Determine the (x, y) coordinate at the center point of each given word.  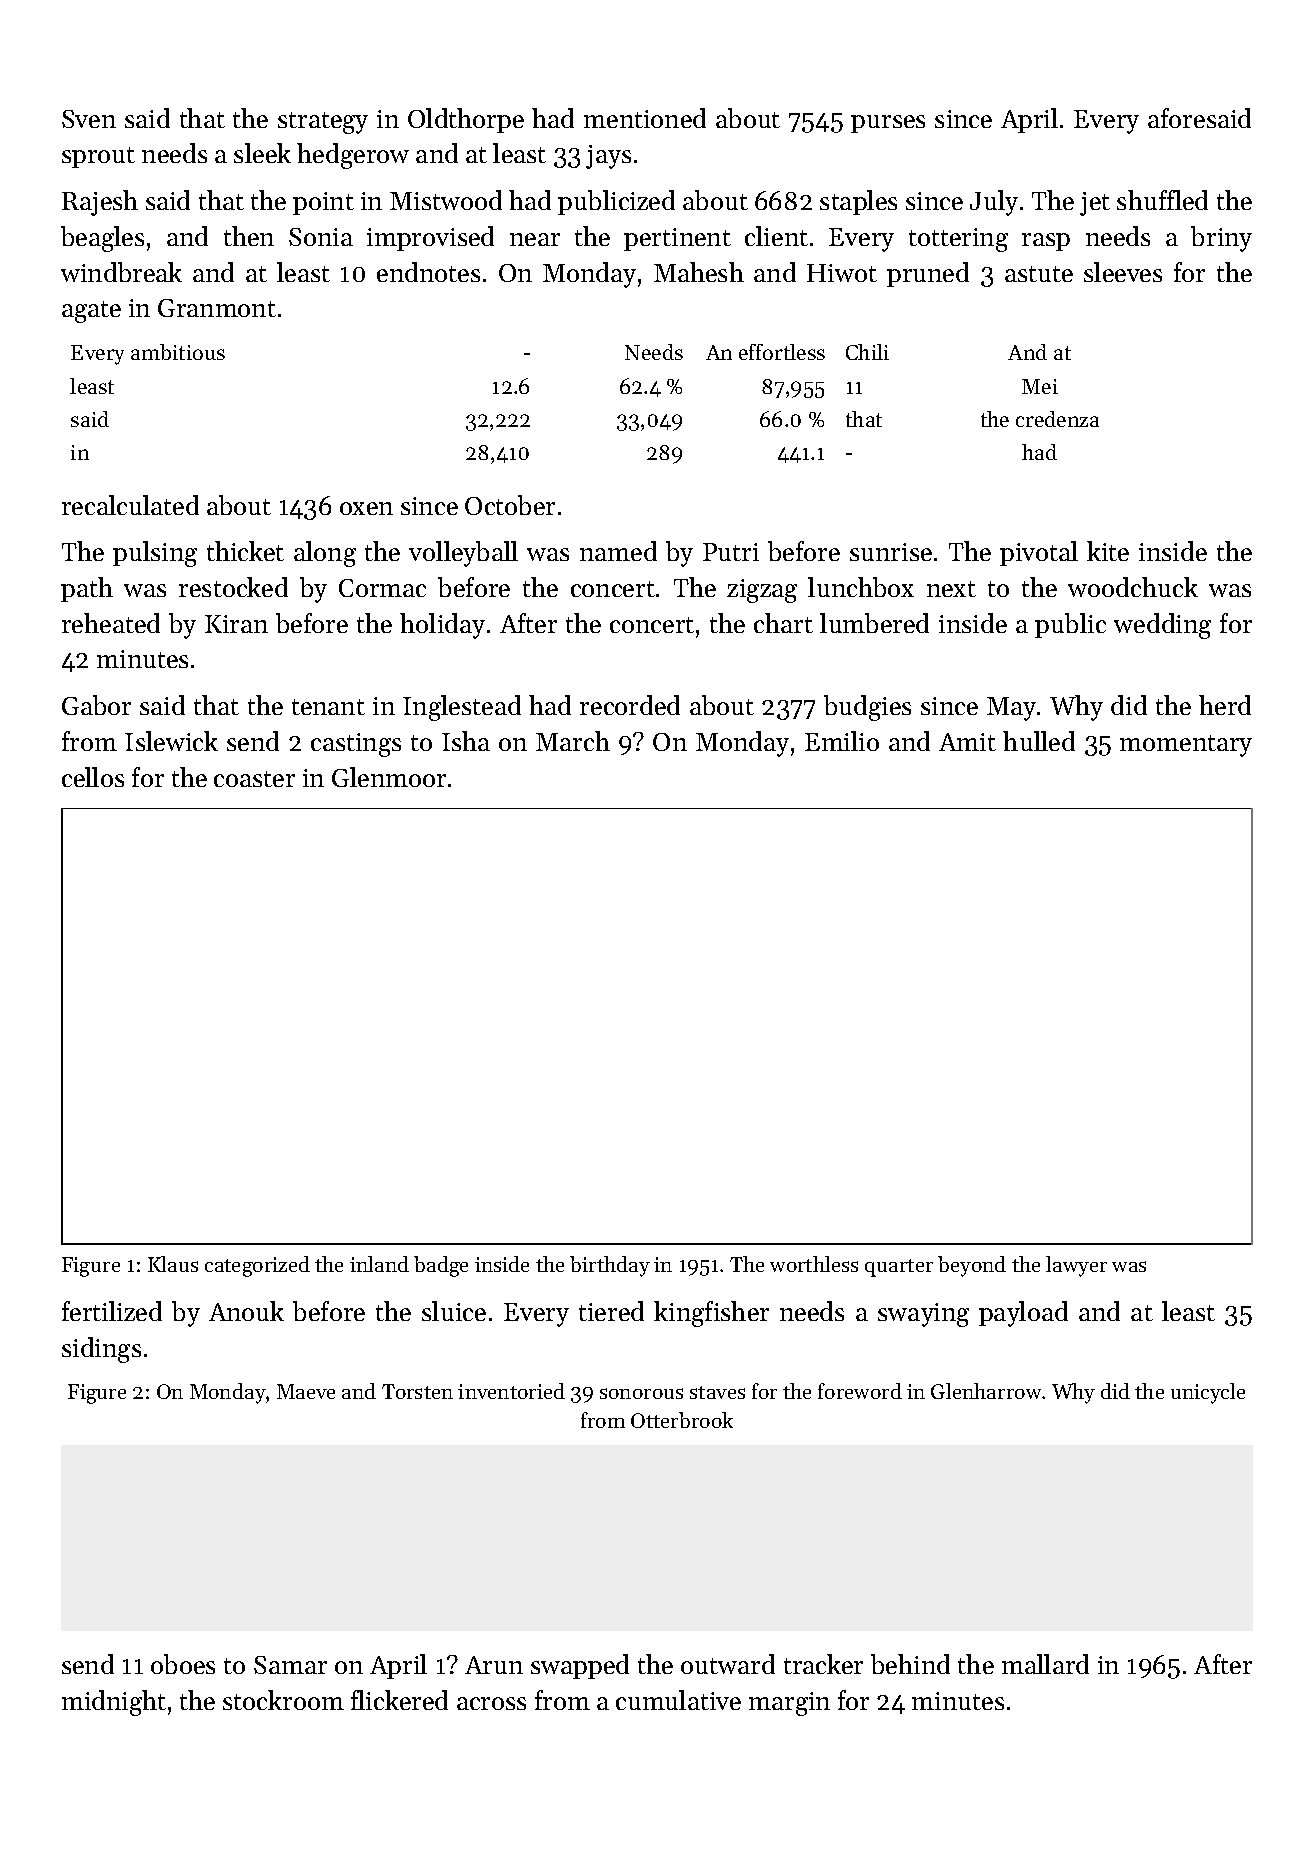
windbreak (121, 272)
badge (441, 1266)
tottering (958, 240)
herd (1225, 705)
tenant (328, 707)
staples (858, 202)
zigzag (762, 591)
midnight (114, 1703)
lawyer (1076, 1266)
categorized (257, 1266)
